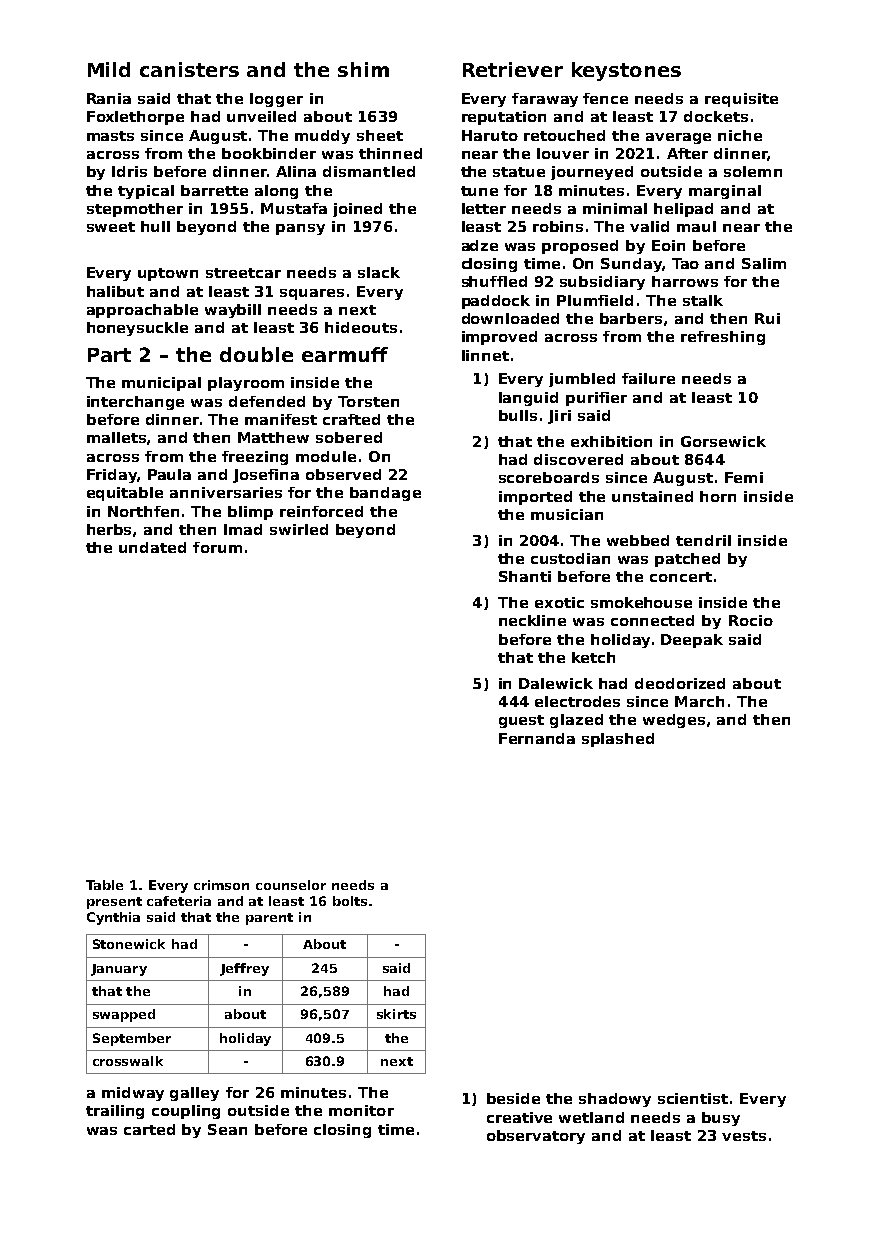  I want to click on adze, so click(480, 245).
